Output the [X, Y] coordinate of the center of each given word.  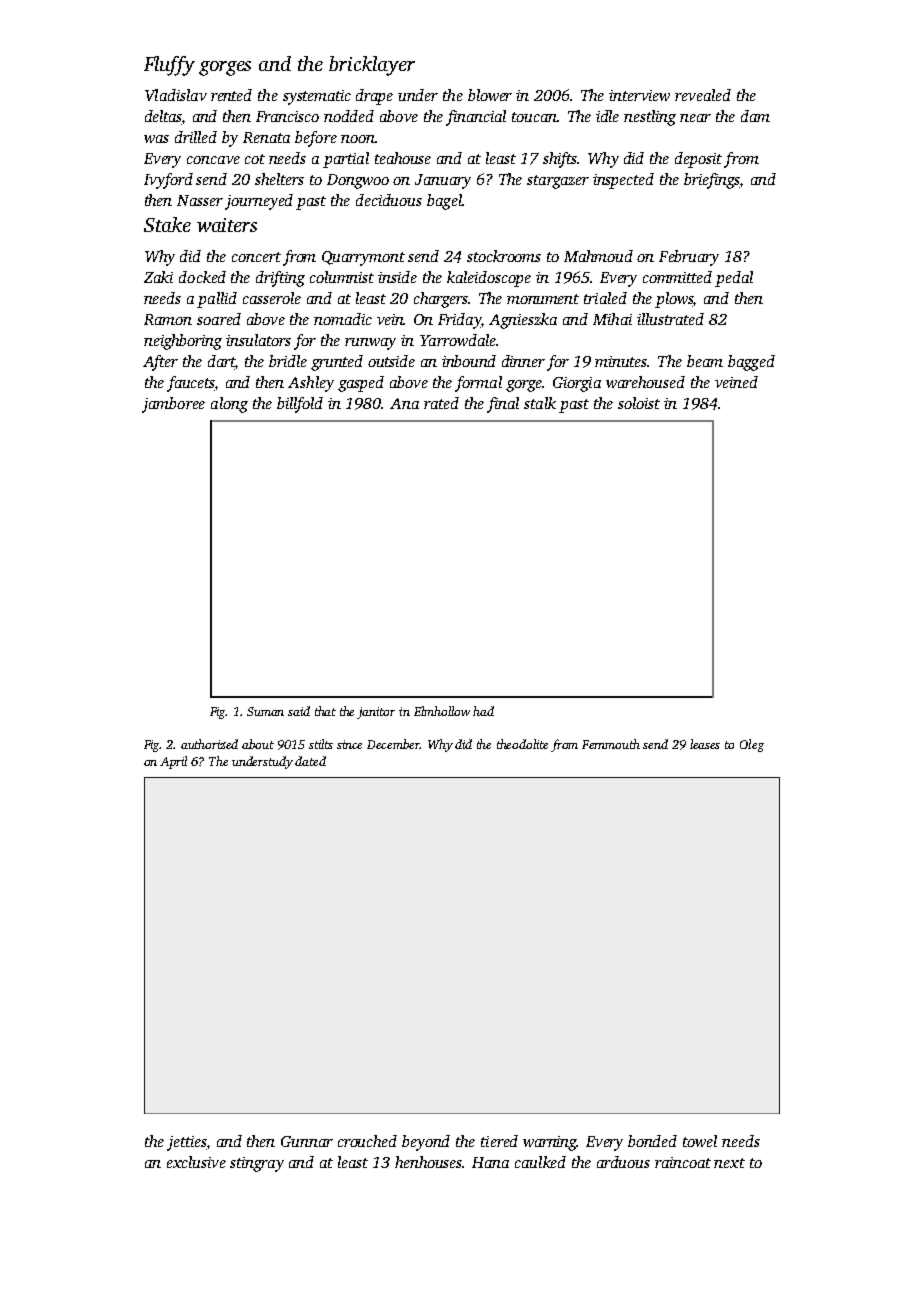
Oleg [752, 745]
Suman [265, 711]
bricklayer [372, 66]
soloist [639, 403]
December [393, 744]
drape [374, 97]
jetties [187, 1143]
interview [639, 95]
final [503, 405]
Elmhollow [442, 711]
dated [310, 761]
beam [705, 361]
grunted [337, 363]
